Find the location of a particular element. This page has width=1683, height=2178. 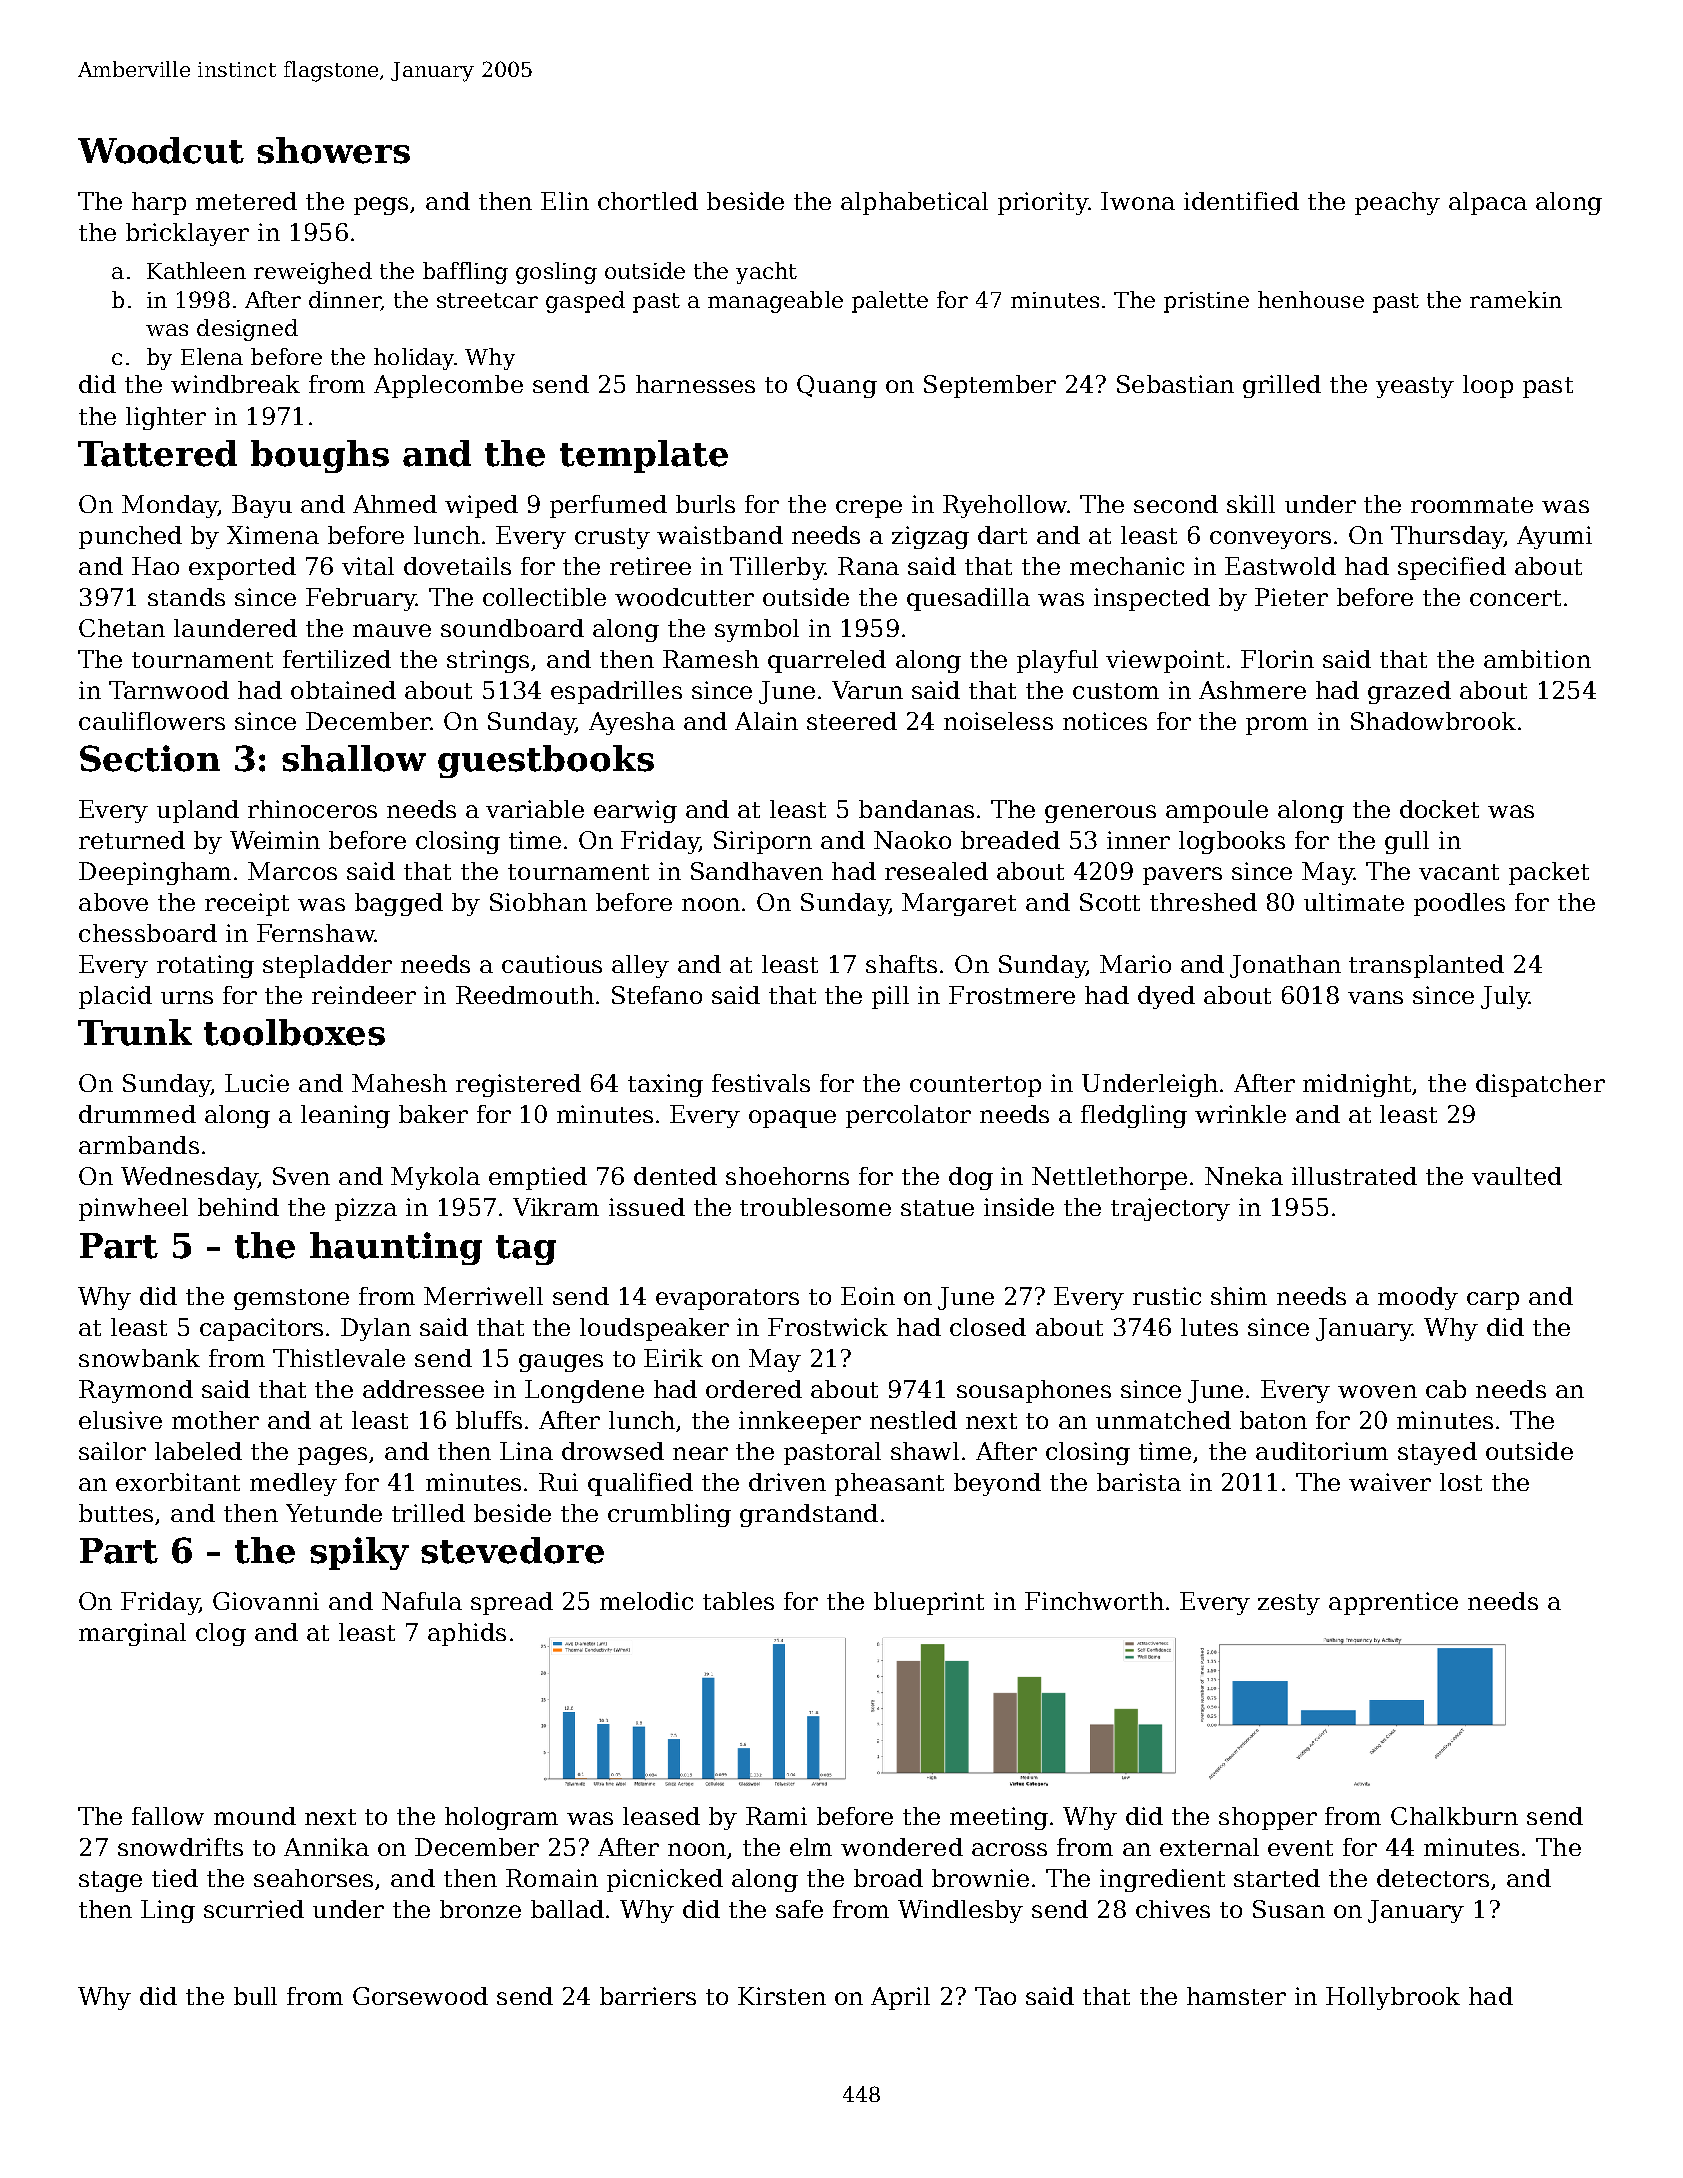

hamster is located at coordinates (1236, 1996).
